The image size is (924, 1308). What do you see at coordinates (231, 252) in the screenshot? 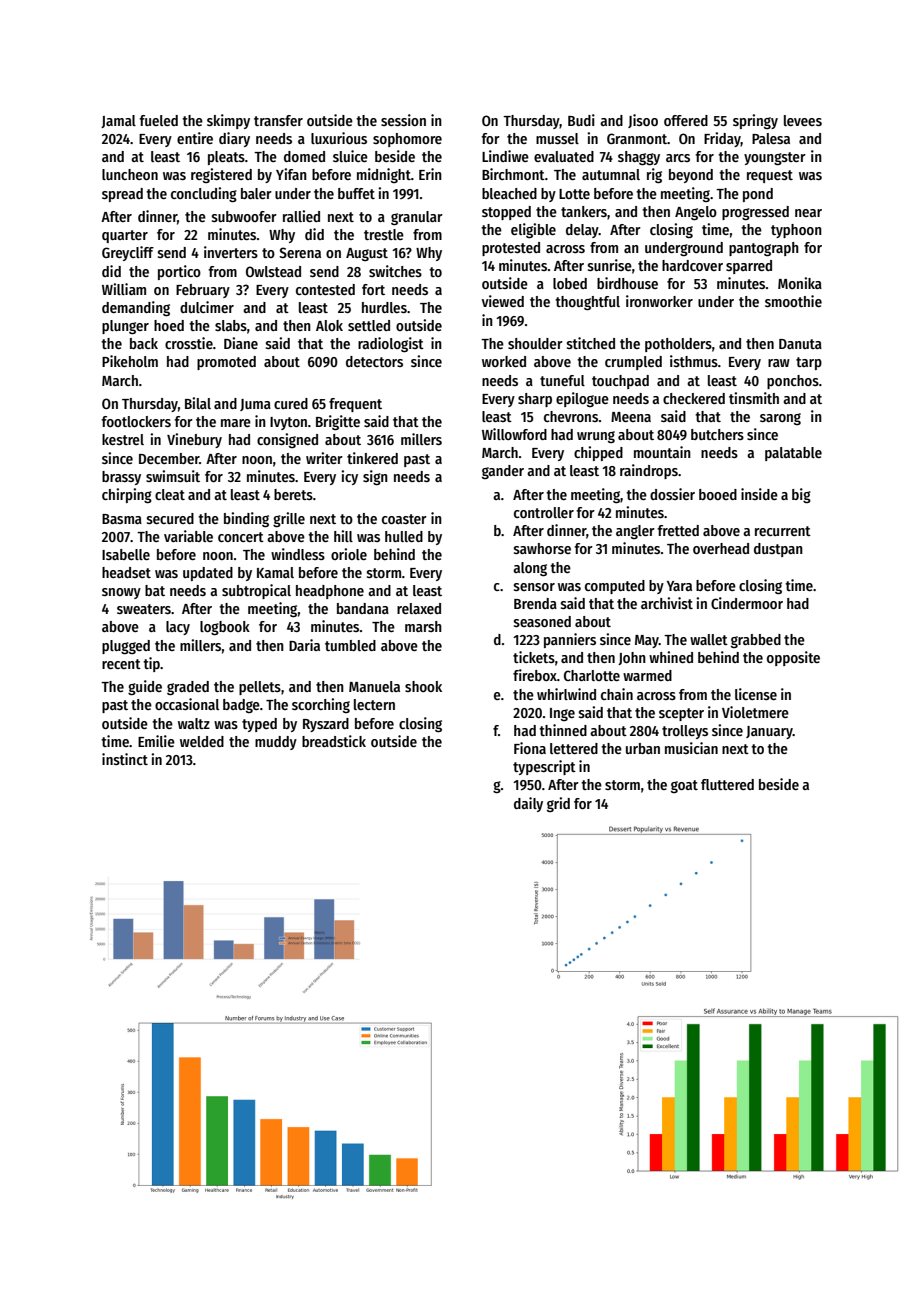
I see `inverters` at bounding box center [231, 252].
